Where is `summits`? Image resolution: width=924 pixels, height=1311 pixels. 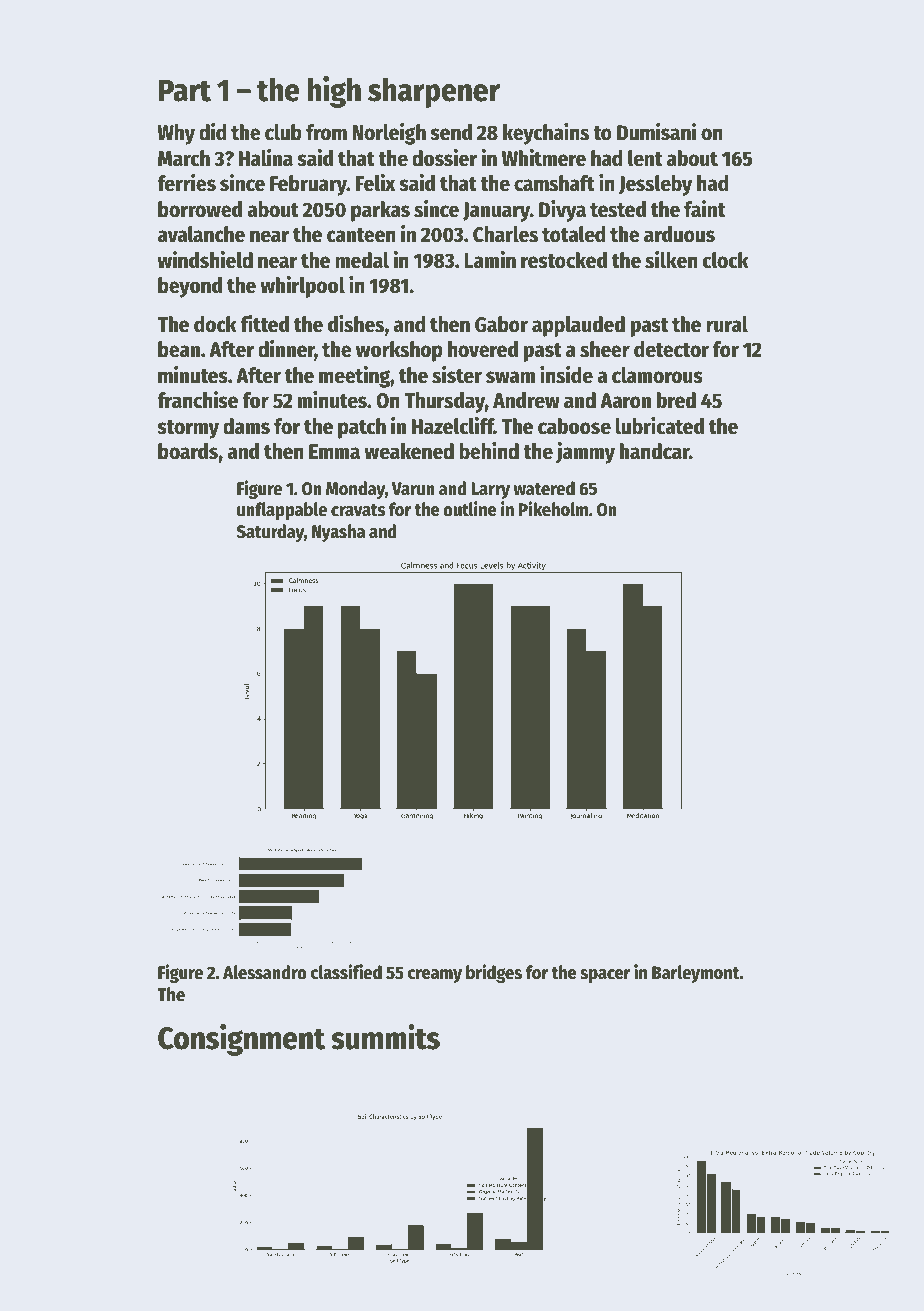 summits is located at coordinates (385, 1037).
